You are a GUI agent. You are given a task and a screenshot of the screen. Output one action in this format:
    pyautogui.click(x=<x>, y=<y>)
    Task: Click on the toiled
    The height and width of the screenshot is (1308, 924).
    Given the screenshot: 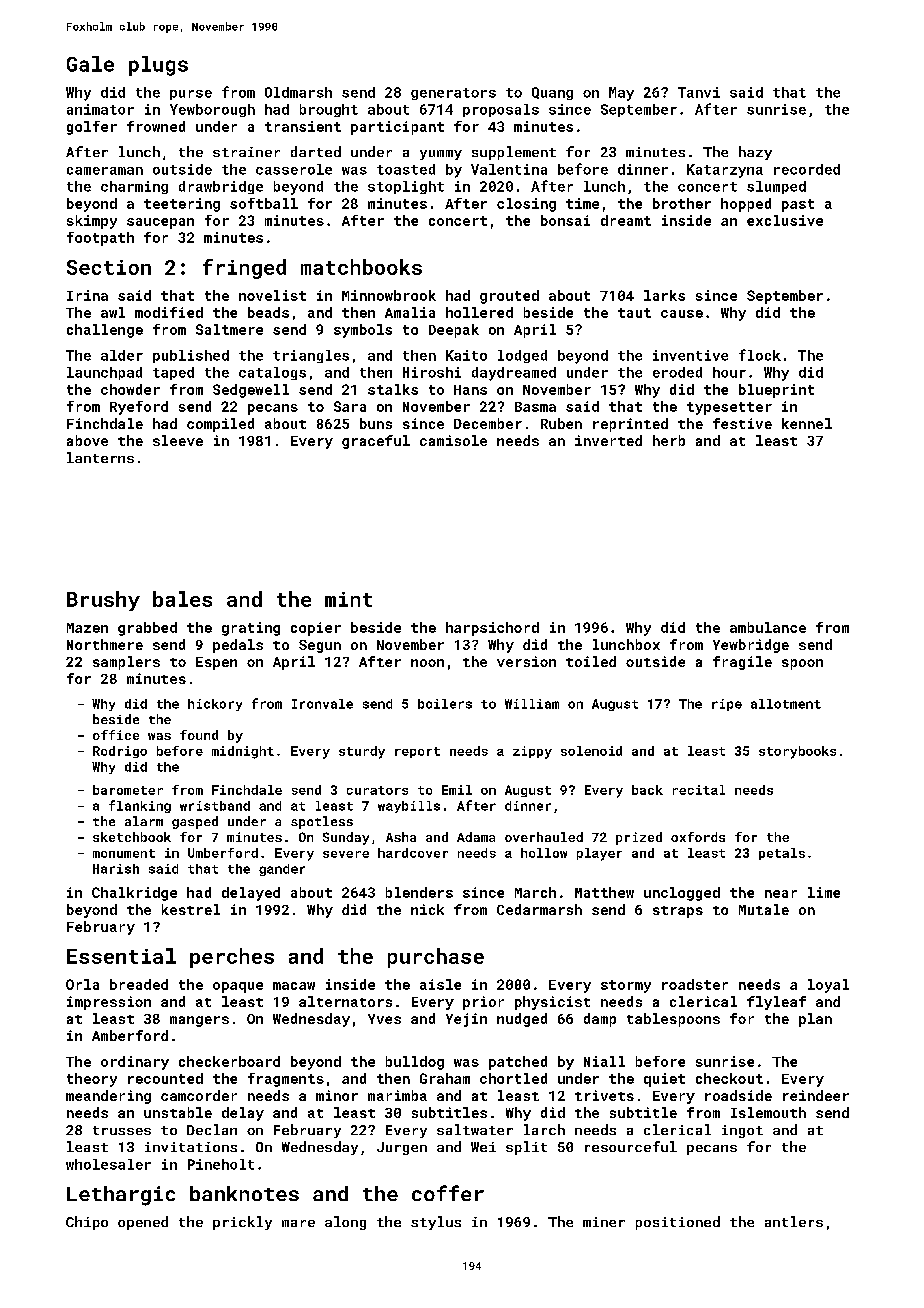 What is the action you would take?
    pyautogui.click(x=591, y=661)
